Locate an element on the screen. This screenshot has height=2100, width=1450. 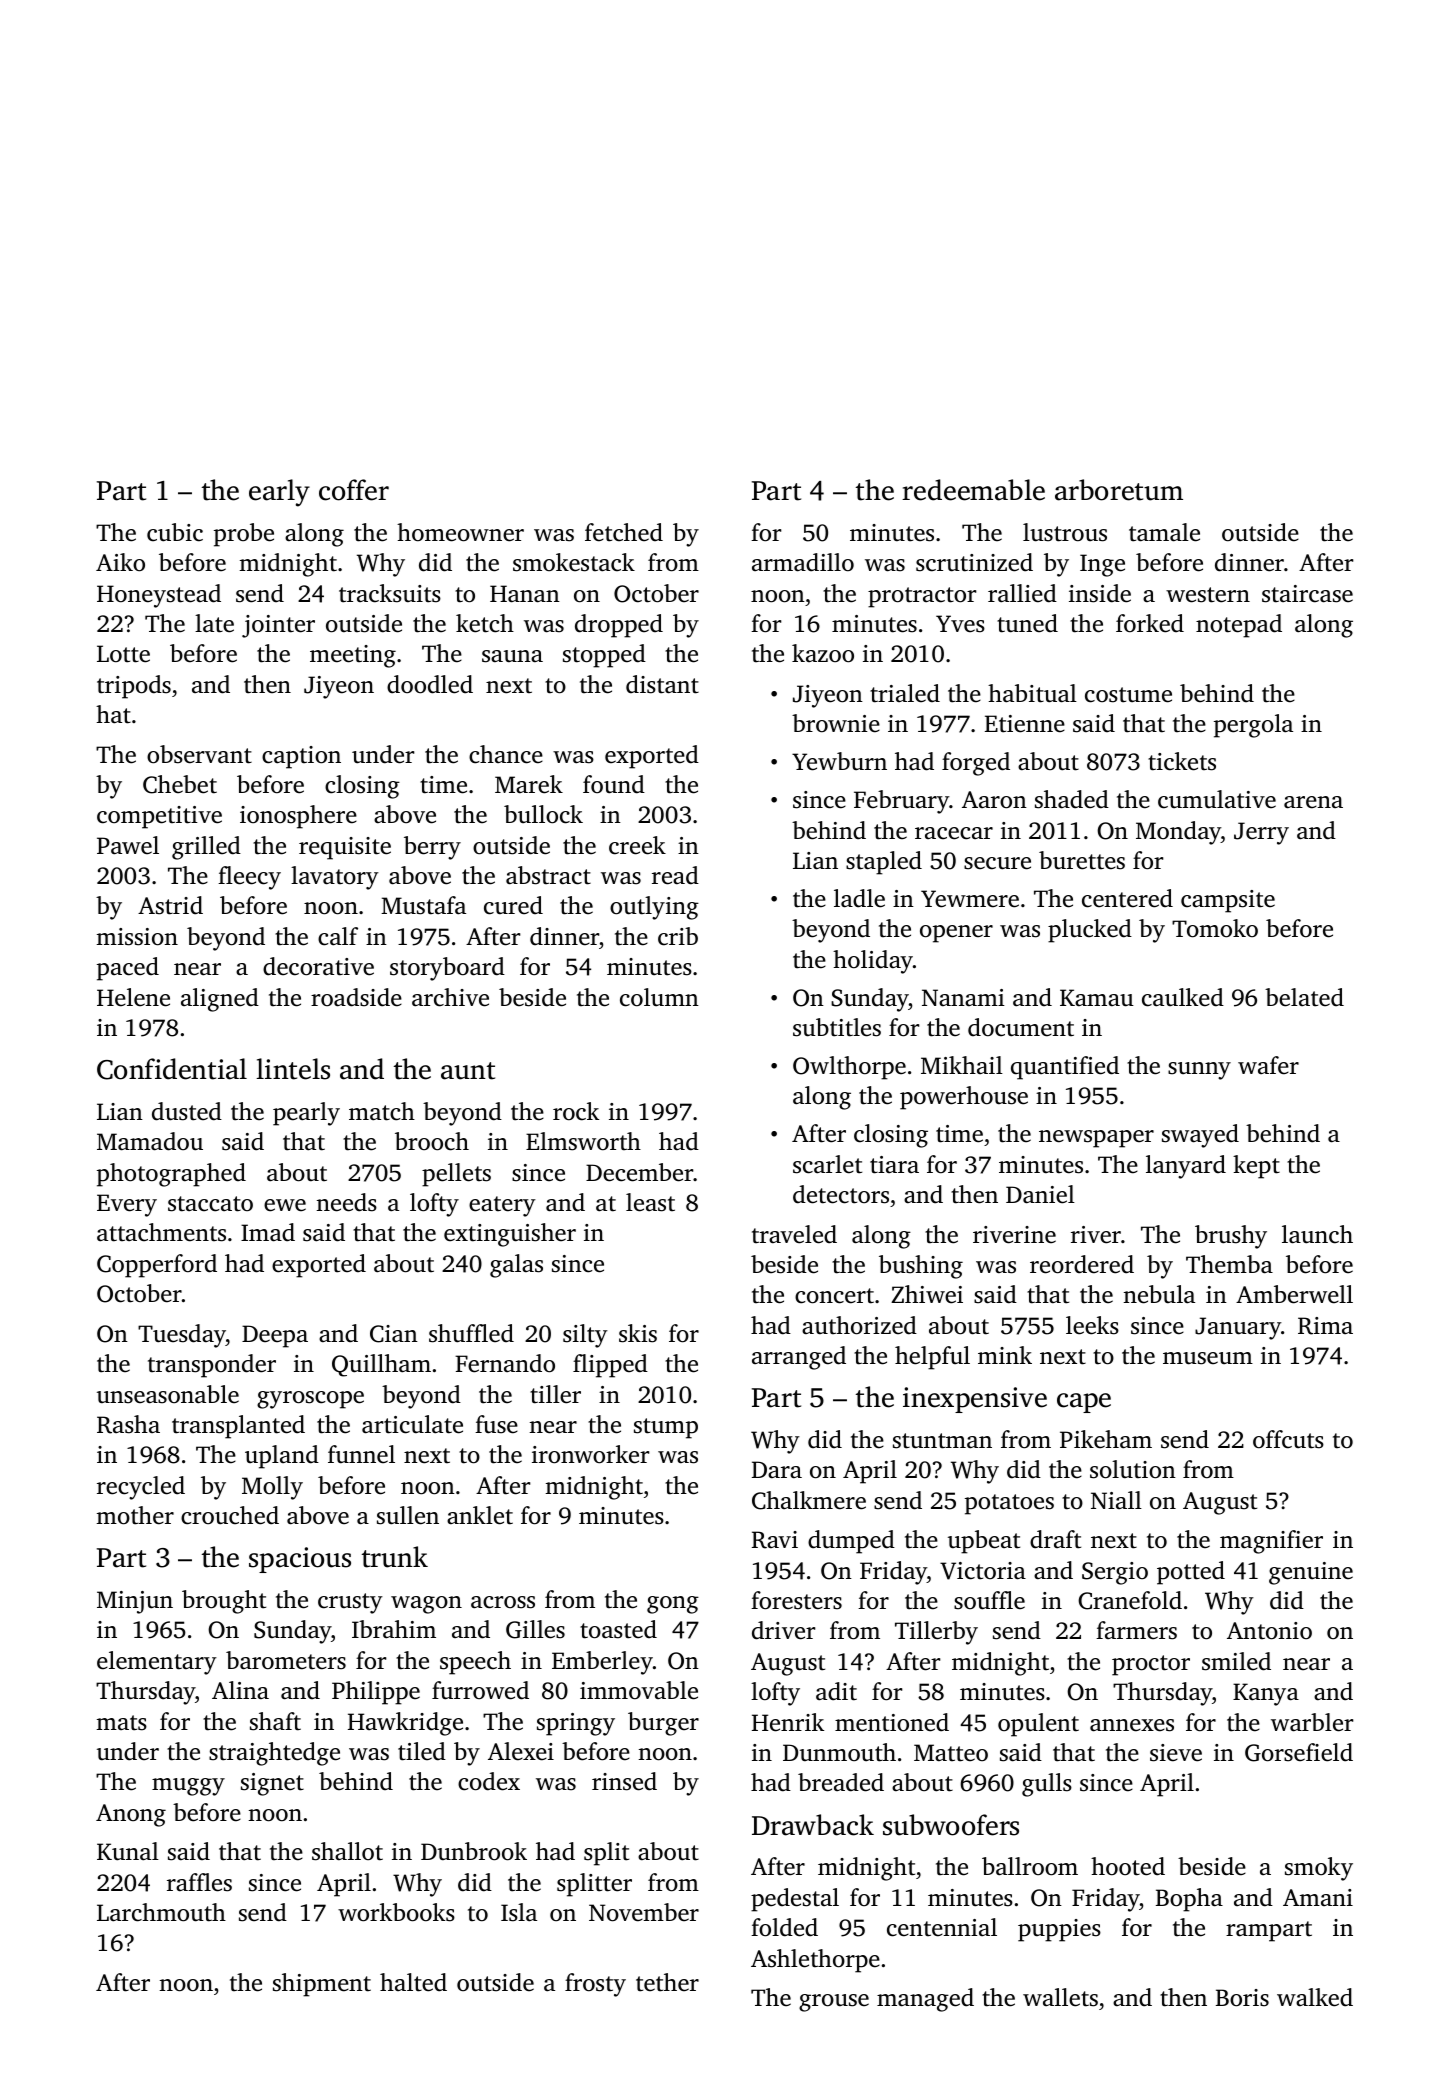
Lotte is located at coordinates (123, 654).
